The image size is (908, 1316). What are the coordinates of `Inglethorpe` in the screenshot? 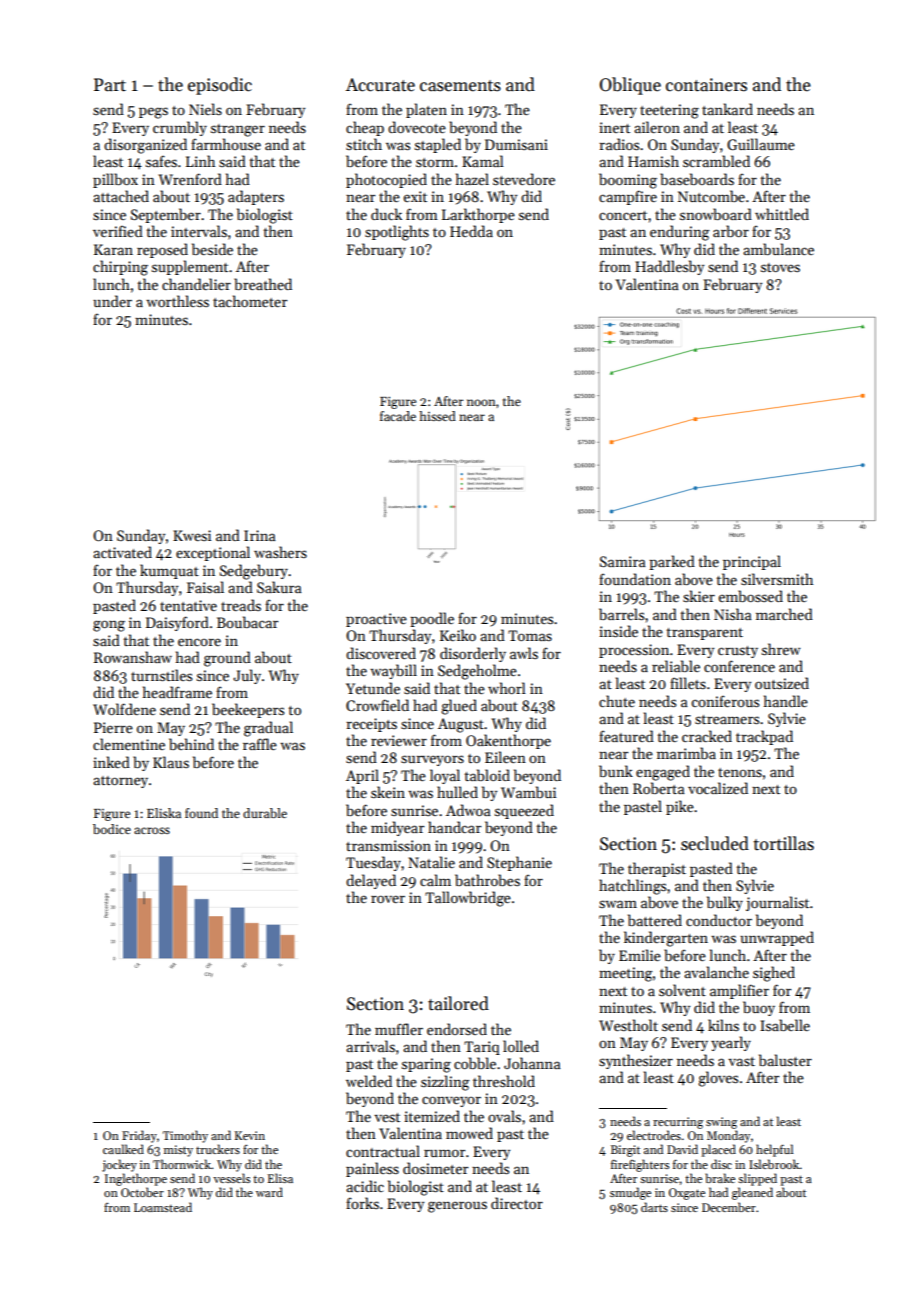 It's located at (136, 1179).
